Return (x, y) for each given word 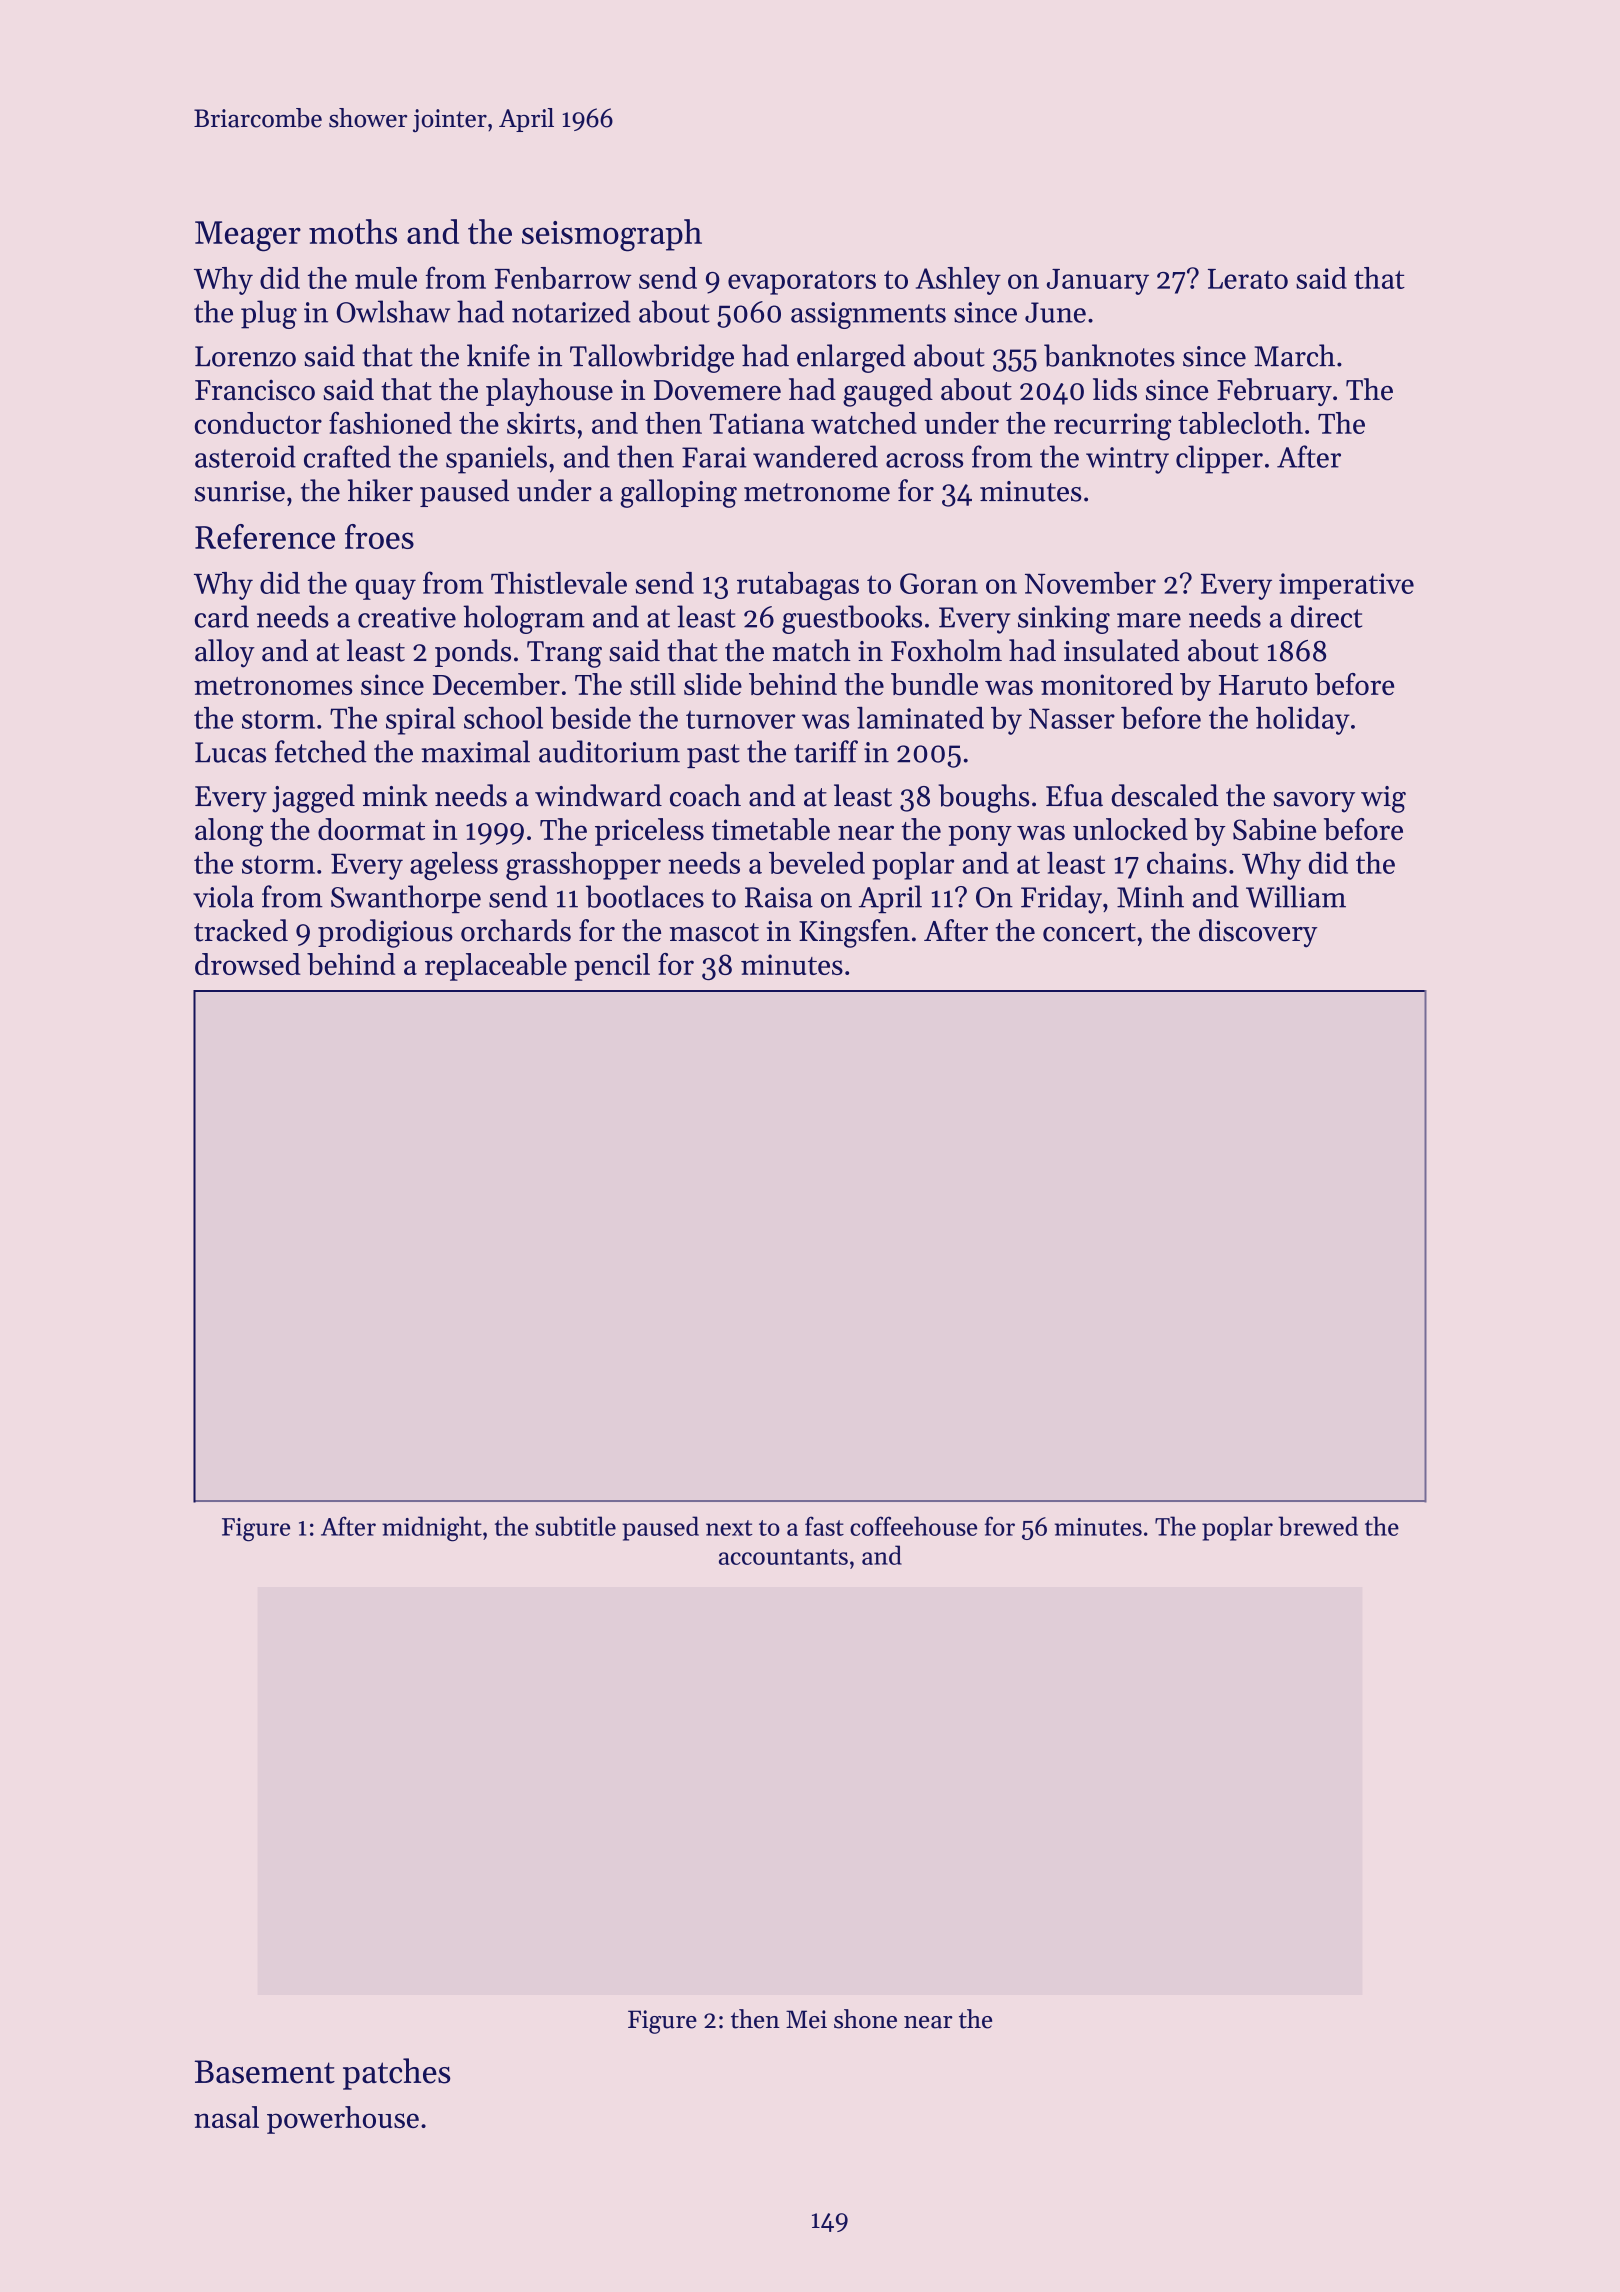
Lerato (1248, 279)
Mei (806, 2019)
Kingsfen (854, 933)
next (729, 1528)
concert (1089, 932)
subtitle (575, 1526)
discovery (1258, 933)
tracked (241, 930)
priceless (649, 832)
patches (397, 2074)
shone (865, 2019)
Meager (248, 236)
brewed (1318, 1526)
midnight (432, 1529)
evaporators (802, 283)
